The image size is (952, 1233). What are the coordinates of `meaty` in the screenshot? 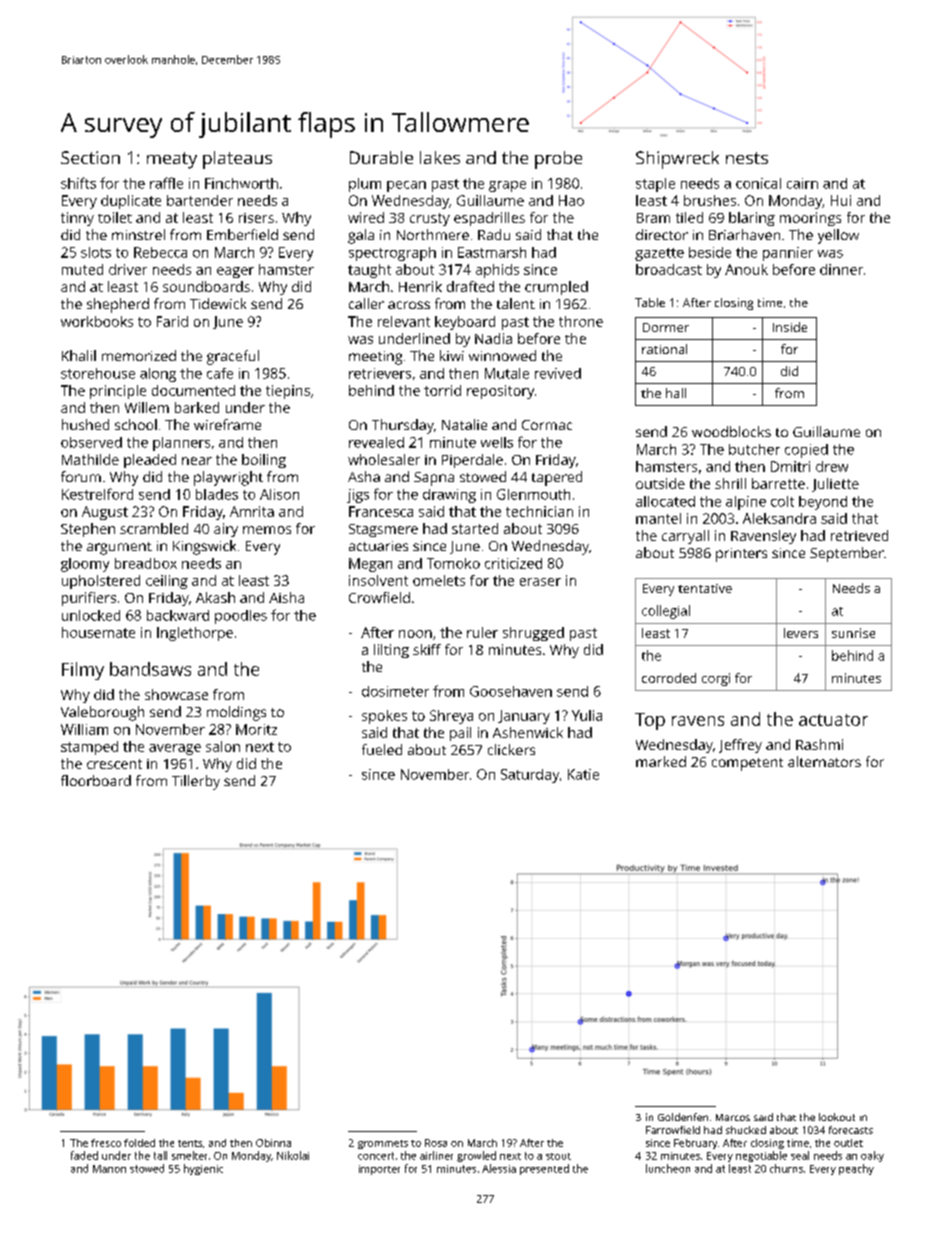 It's located at (172, 160).
